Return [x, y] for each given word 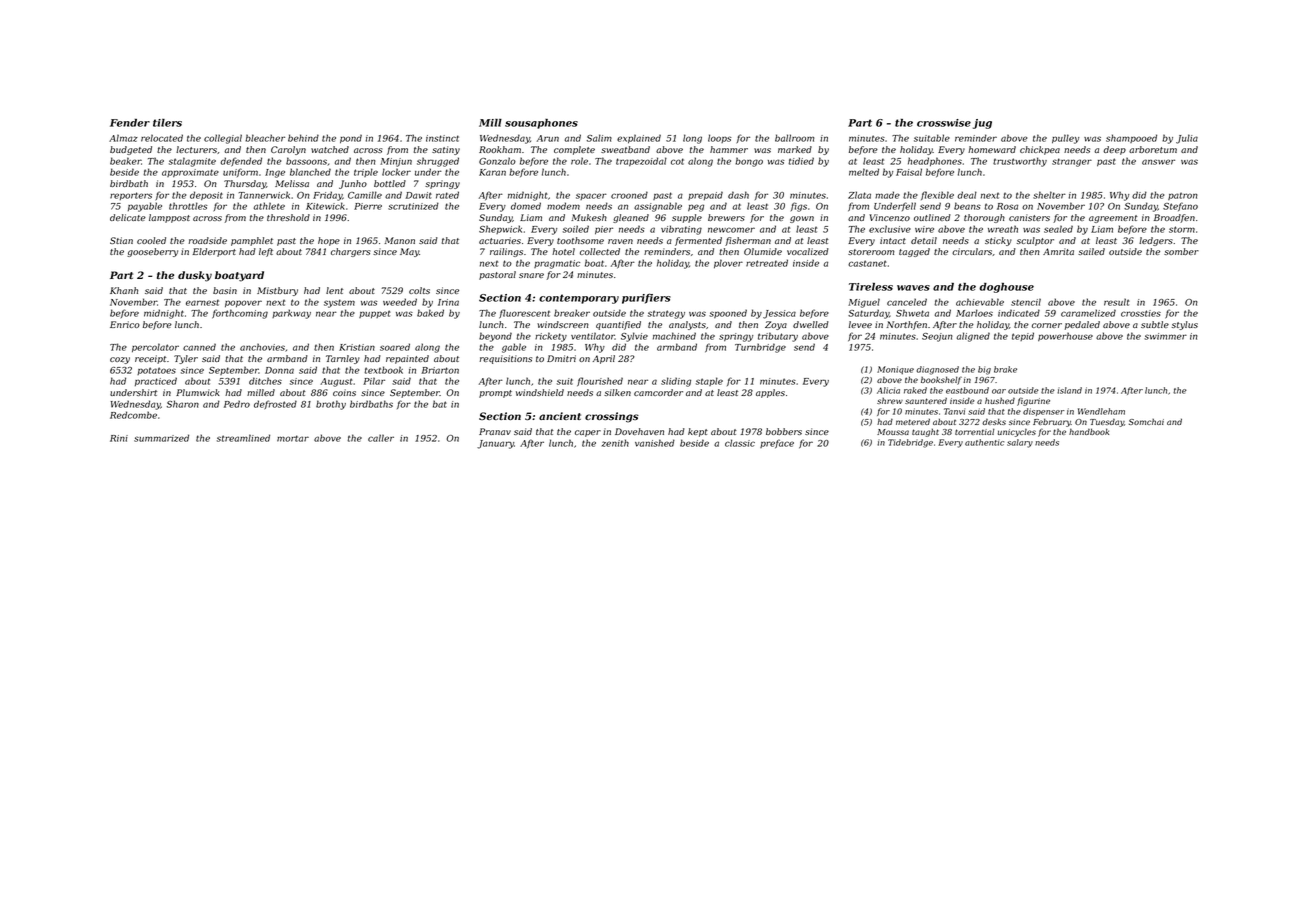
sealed [1058, 229]
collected [600, 251]
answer [1158, 162]
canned [199, 347]
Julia [1187, 139]
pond [351, 139]
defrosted [275, 404]
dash [738, 195]
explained [639, 139]
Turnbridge [760, 348]
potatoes [156, 371]
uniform [240, 172]
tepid [1023, 336]
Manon [400, 240]
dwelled [811, 324]
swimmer [1165, 336]
